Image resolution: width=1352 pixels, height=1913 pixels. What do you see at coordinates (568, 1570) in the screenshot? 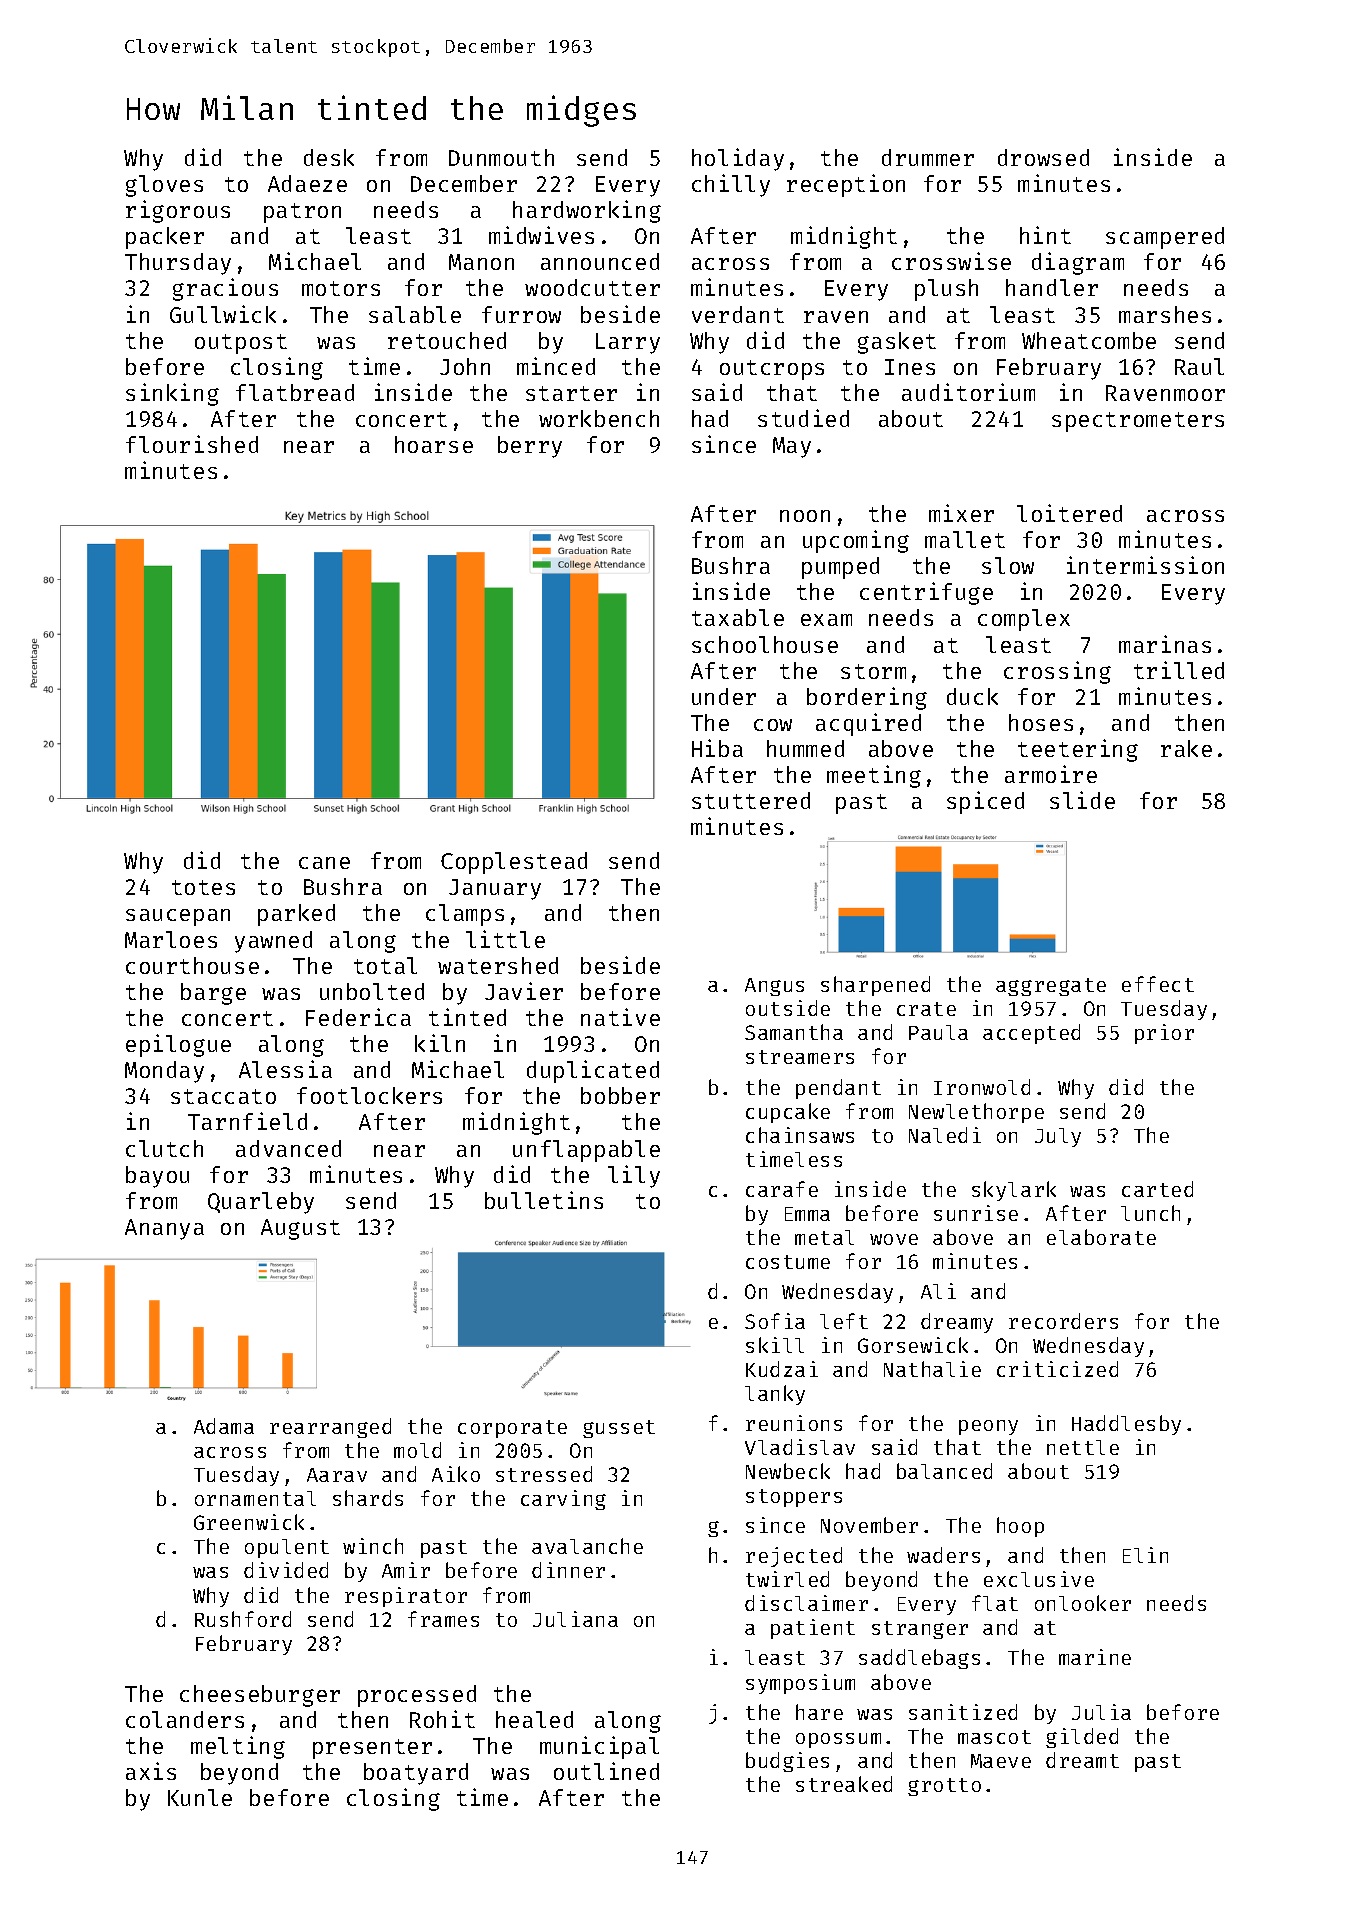
I see `dinner` at bounding box center [568, 1570].
